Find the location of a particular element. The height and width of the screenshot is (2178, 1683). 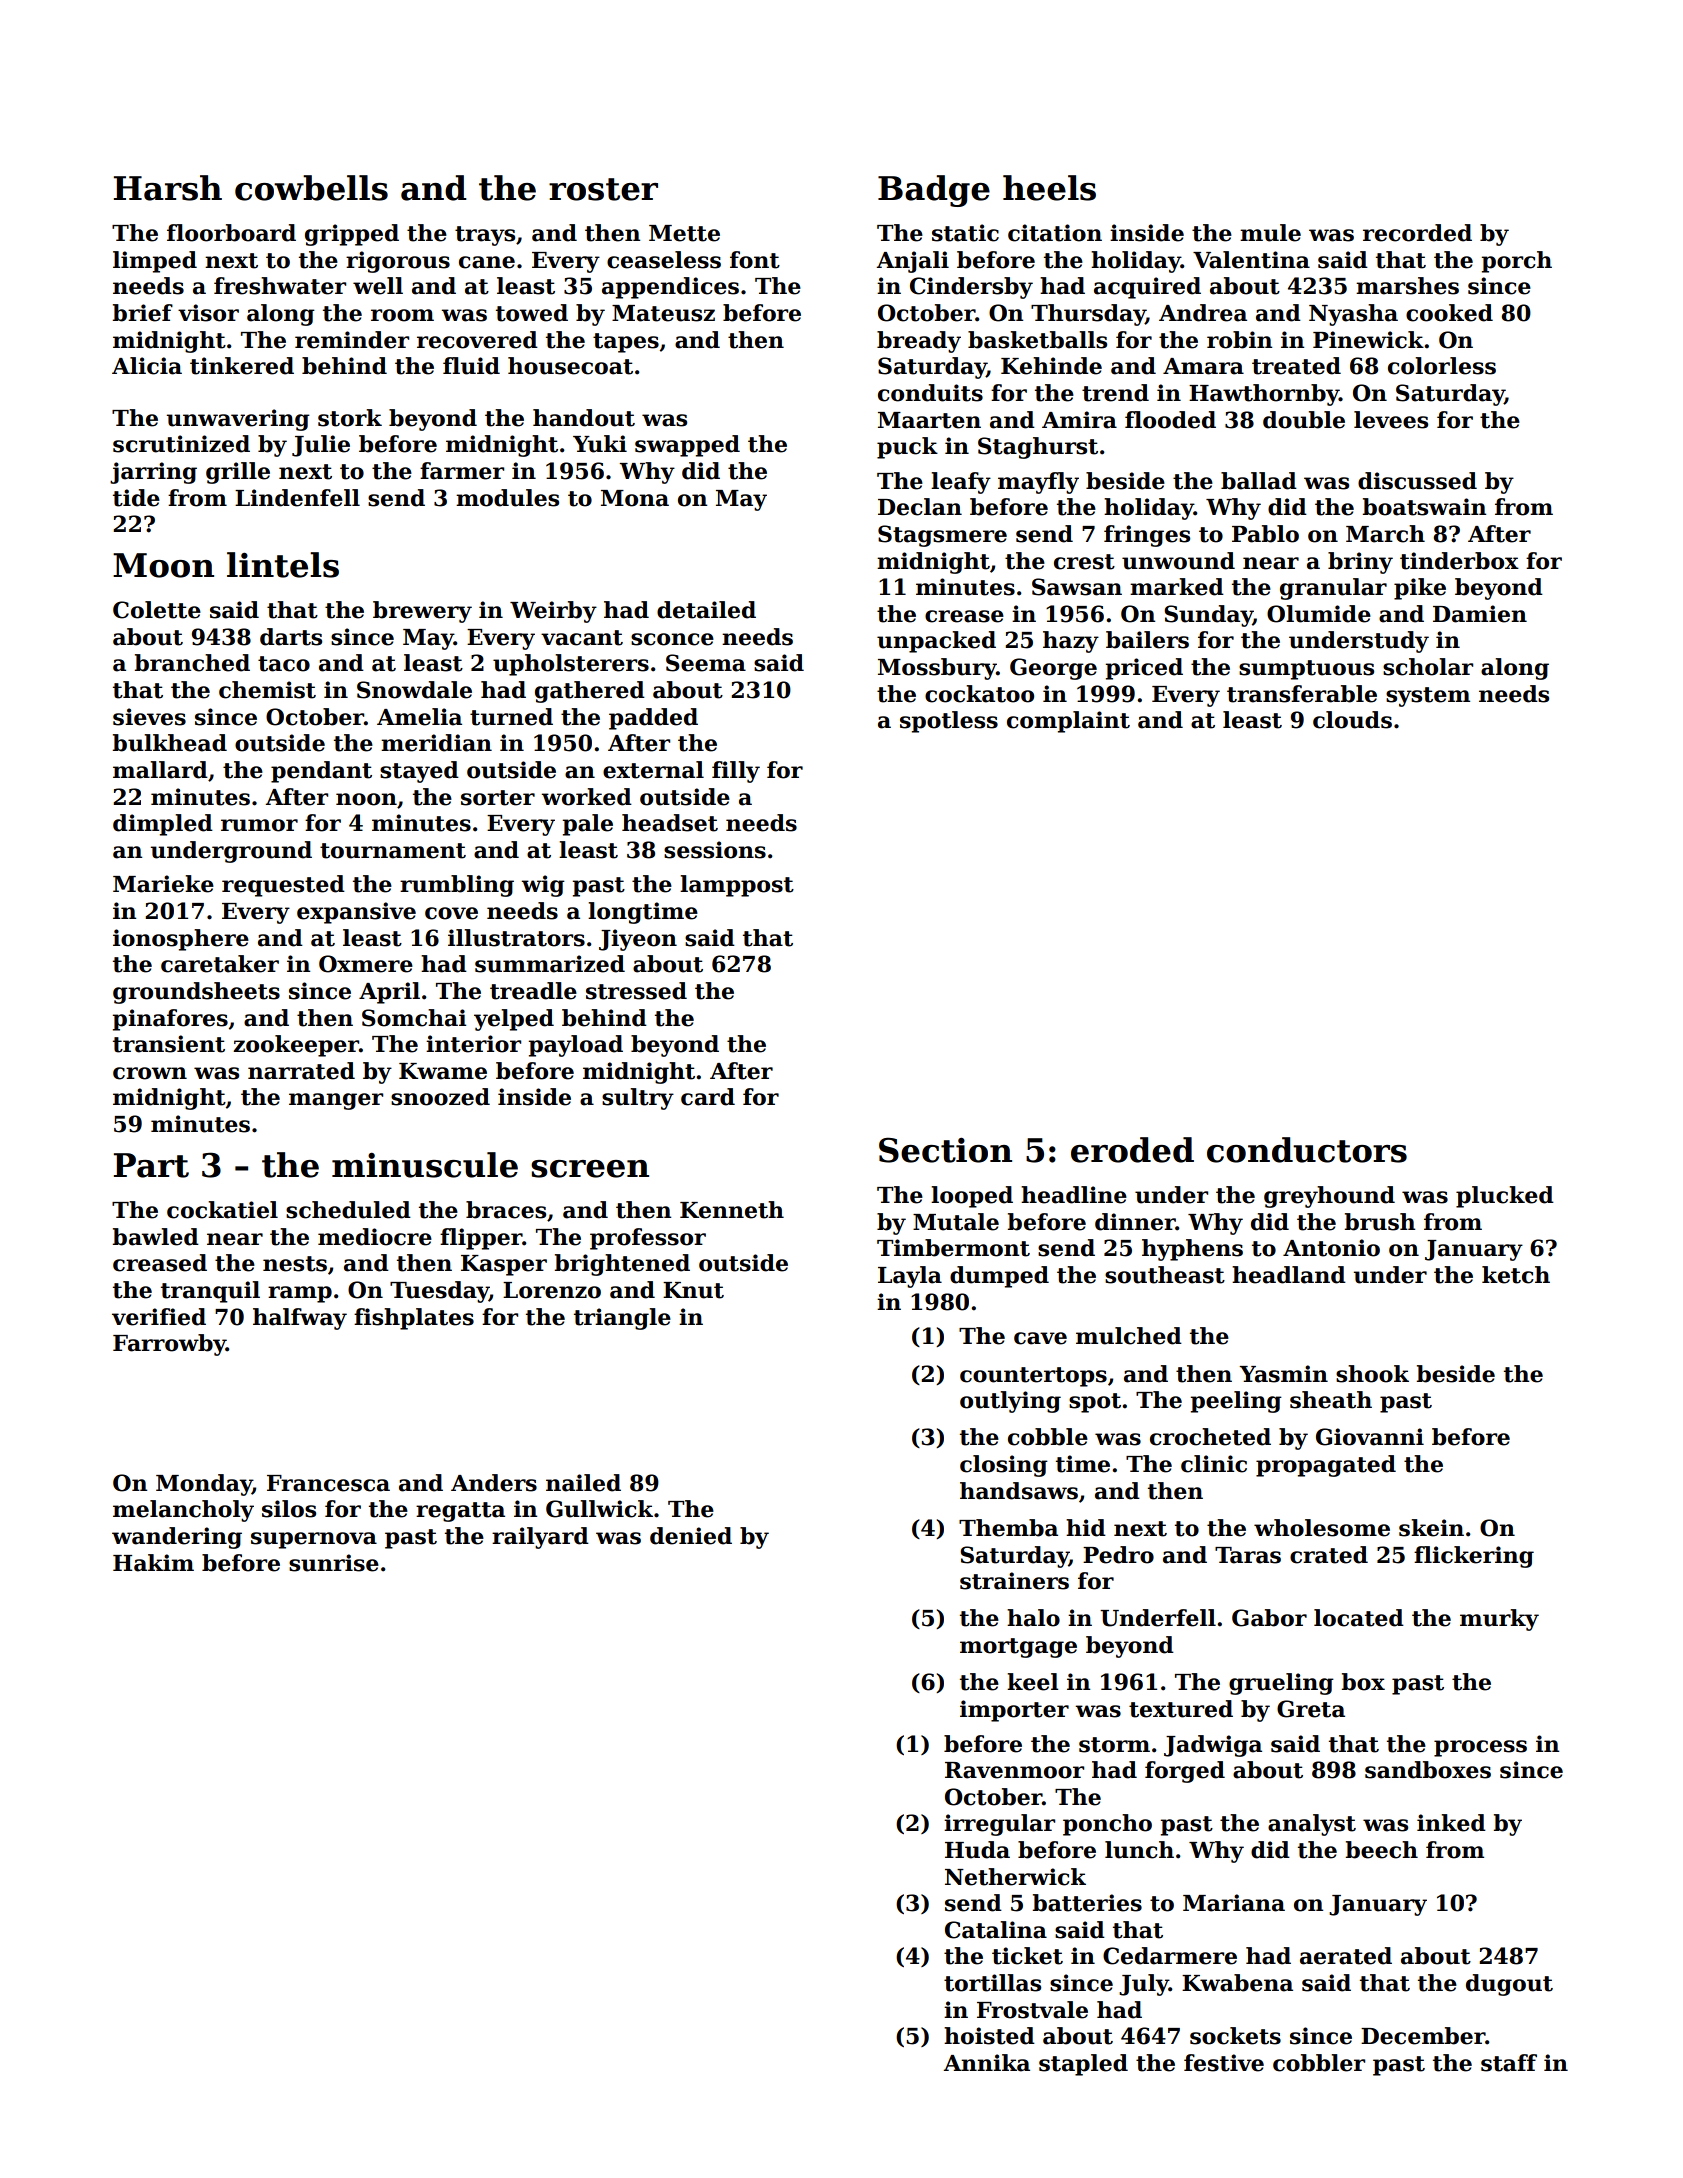

Badge is located at coordinates (934, 191).
